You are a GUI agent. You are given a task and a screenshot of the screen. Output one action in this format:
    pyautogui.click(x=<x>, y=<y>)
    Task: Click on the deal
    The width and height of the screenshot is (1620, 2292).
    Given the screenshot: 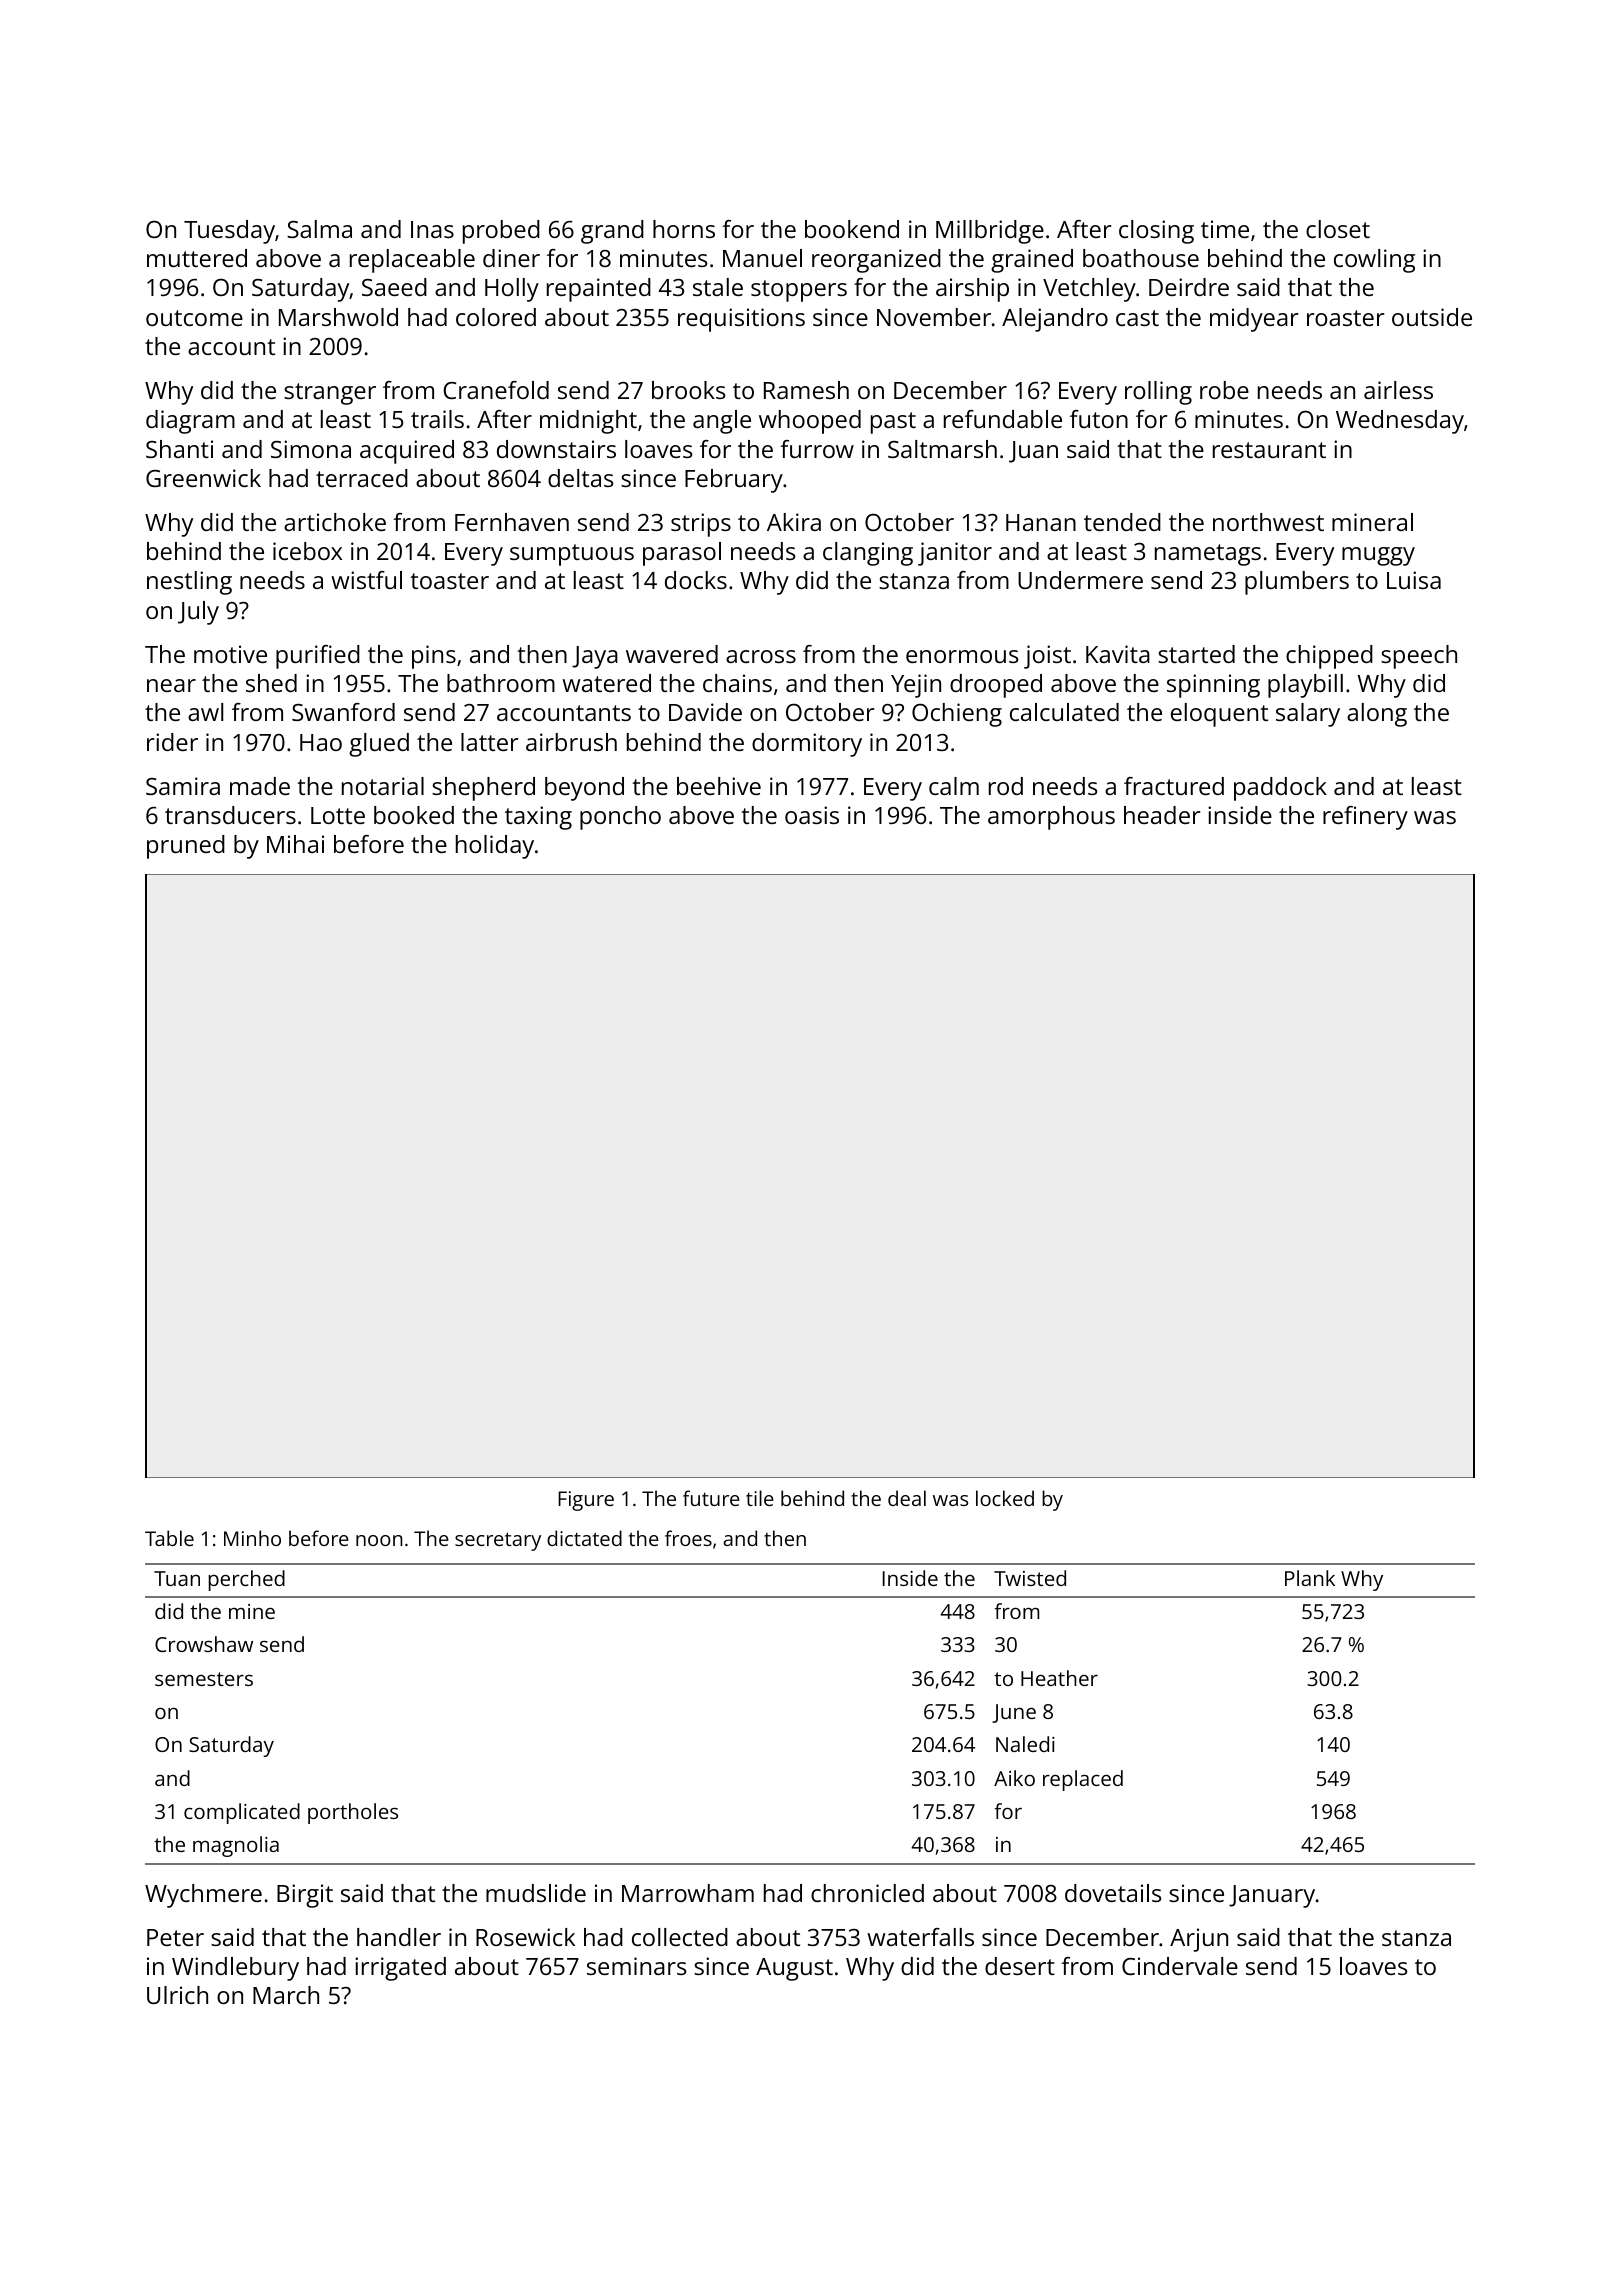 What is the action you would take?
    pyautogui.click(x=907, y=1498)
